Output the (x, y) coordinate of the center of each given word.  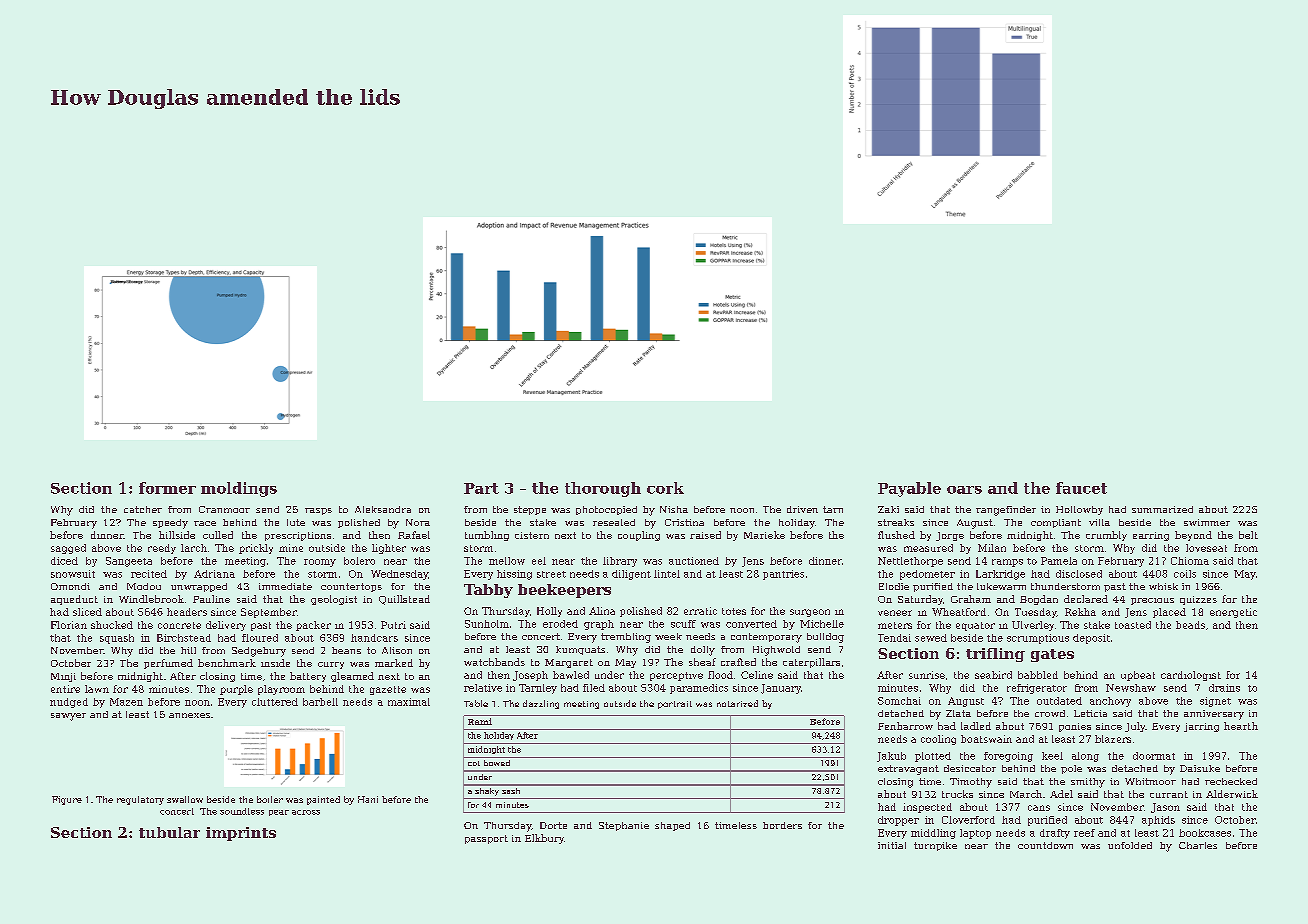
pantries (783, 575)
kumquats (580, 650)
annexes (189, 715)
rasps (318, 511)
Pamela (1059, 561)
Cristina (684, 522)
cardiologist (1191, 676)
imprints (241, 834)
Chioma (1190, 561)
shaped (672, 826)
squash (117, 639)
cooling (938, 740)
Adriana (214, 574)
